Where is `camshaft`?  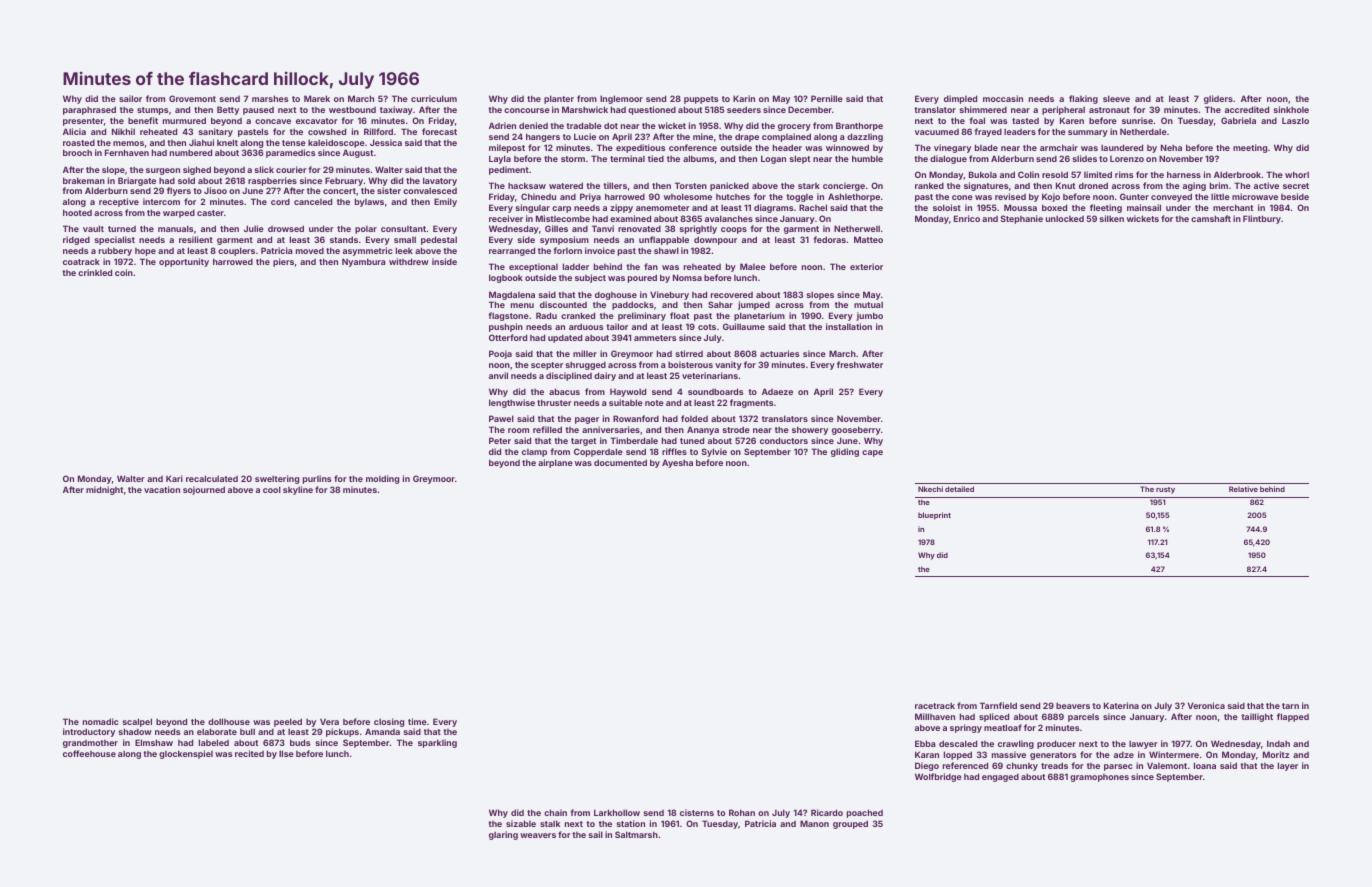
camshaft is located at coordinates (1211, 218).
